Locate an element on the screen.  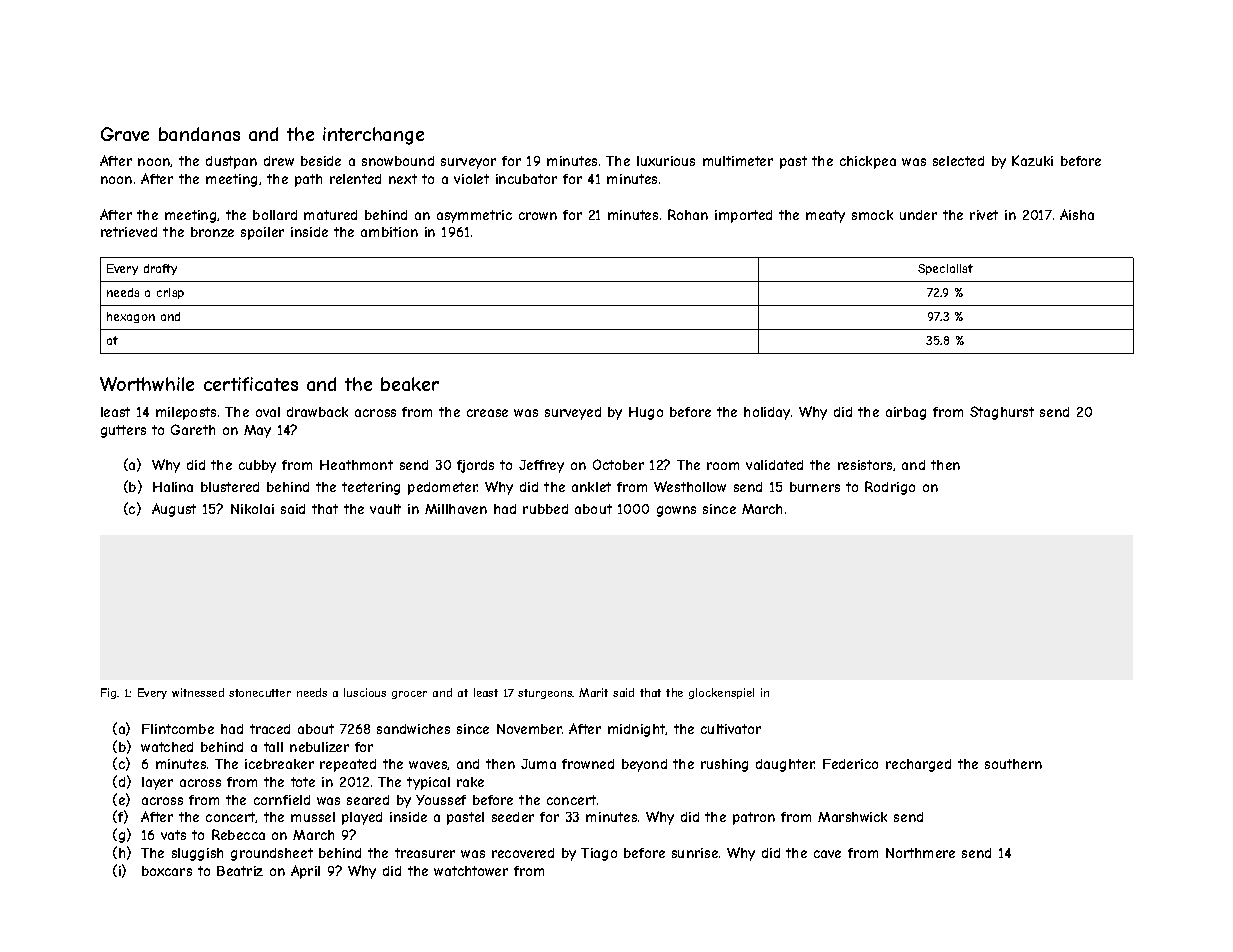
boxcars is located at coordinates (167, 871).
